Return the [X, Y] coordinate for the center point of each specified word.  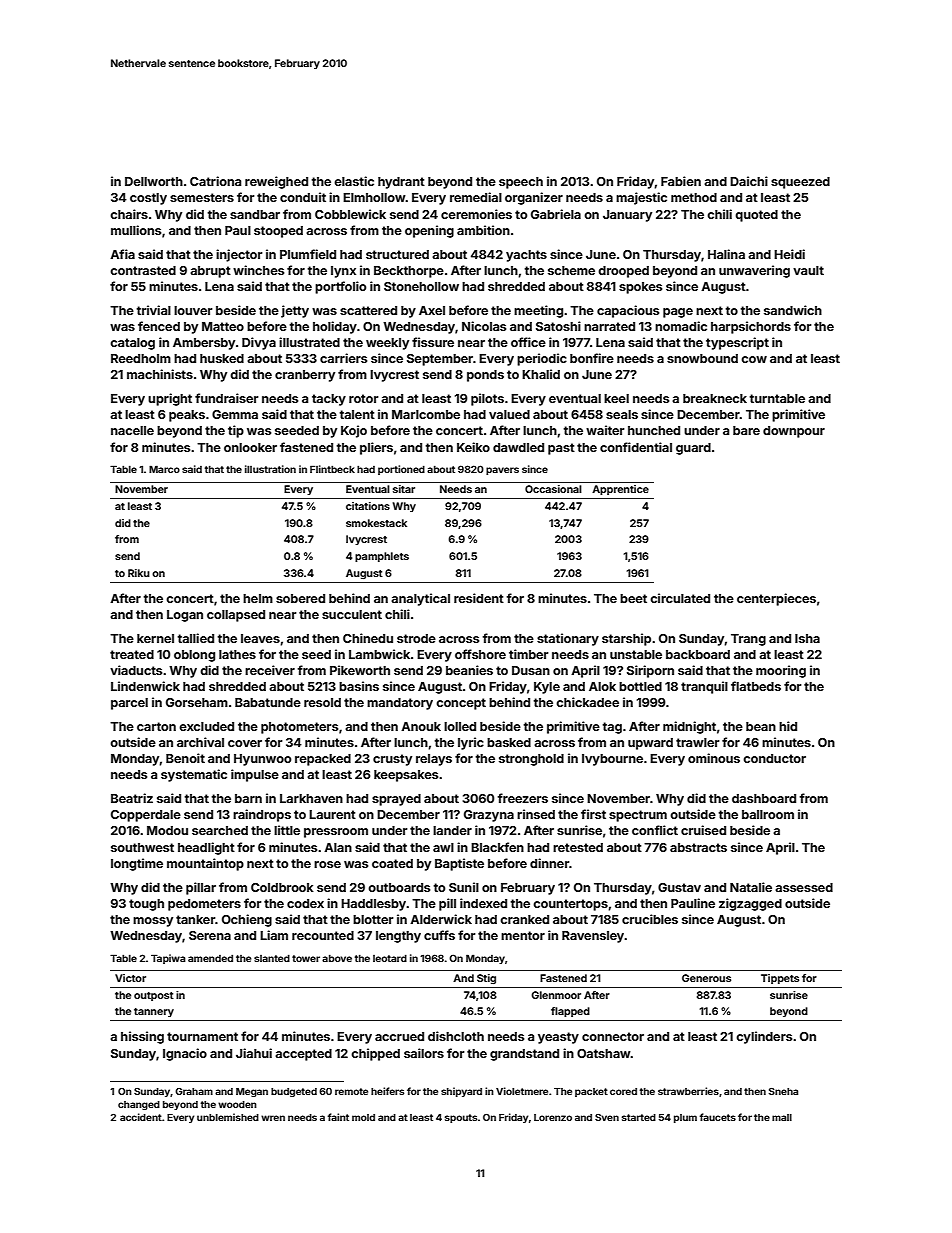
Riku [139, 573]
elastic [354, 181]
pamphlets [382, 557]
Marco [164, 469]
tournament [202, 1036]
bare [746, 430]
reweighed [276, 182]
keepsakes [406, 776]
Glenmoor [556, 995]
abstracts [698, 847]
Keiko [473, 447]
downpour [794, 432]
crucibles [650, 919]
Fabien [681, 181]
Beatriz [132, 798]
